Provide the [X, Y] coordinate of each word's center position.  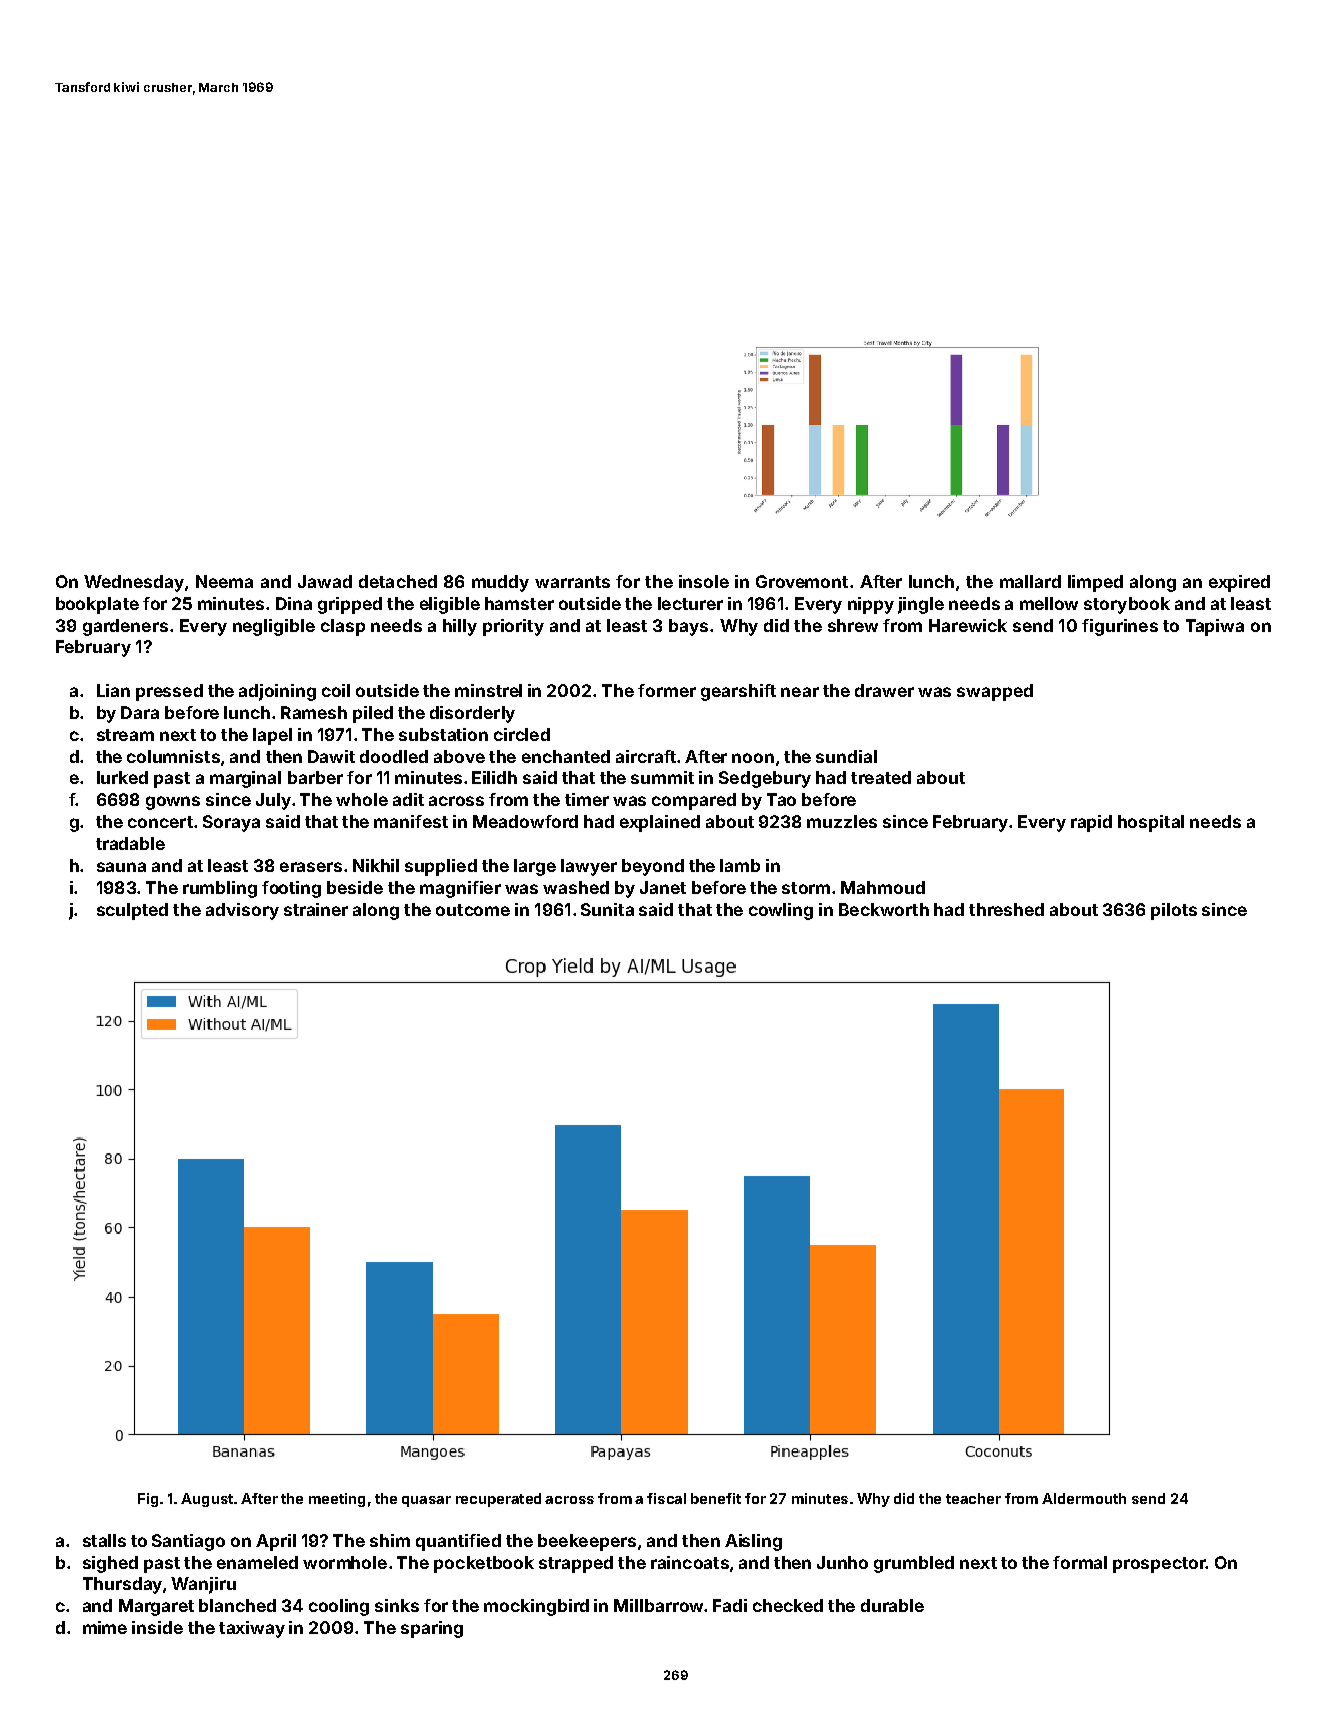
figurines [1120, 627]
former [667, 690]
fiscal [666, 1498]
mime [105, 1627]
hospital [1151, 823]
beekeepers [587, 1542]
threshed [1006, 909]
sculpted [132, 911]
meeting [337, 1500]
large [535, 867]
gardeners [125, 627]
